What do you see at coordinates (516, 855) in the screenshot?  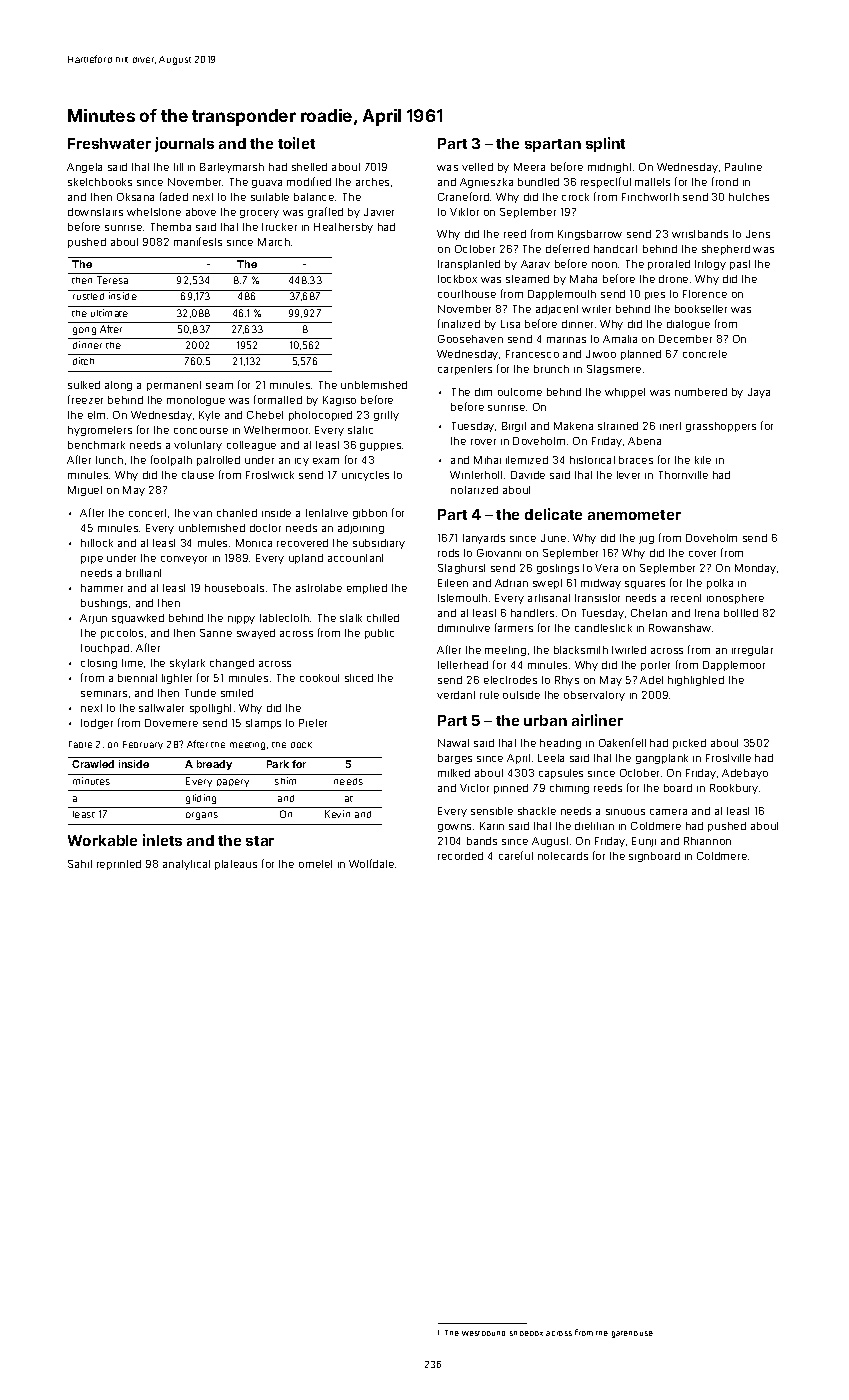 I see `careful` at bounding box center [516, 855].
